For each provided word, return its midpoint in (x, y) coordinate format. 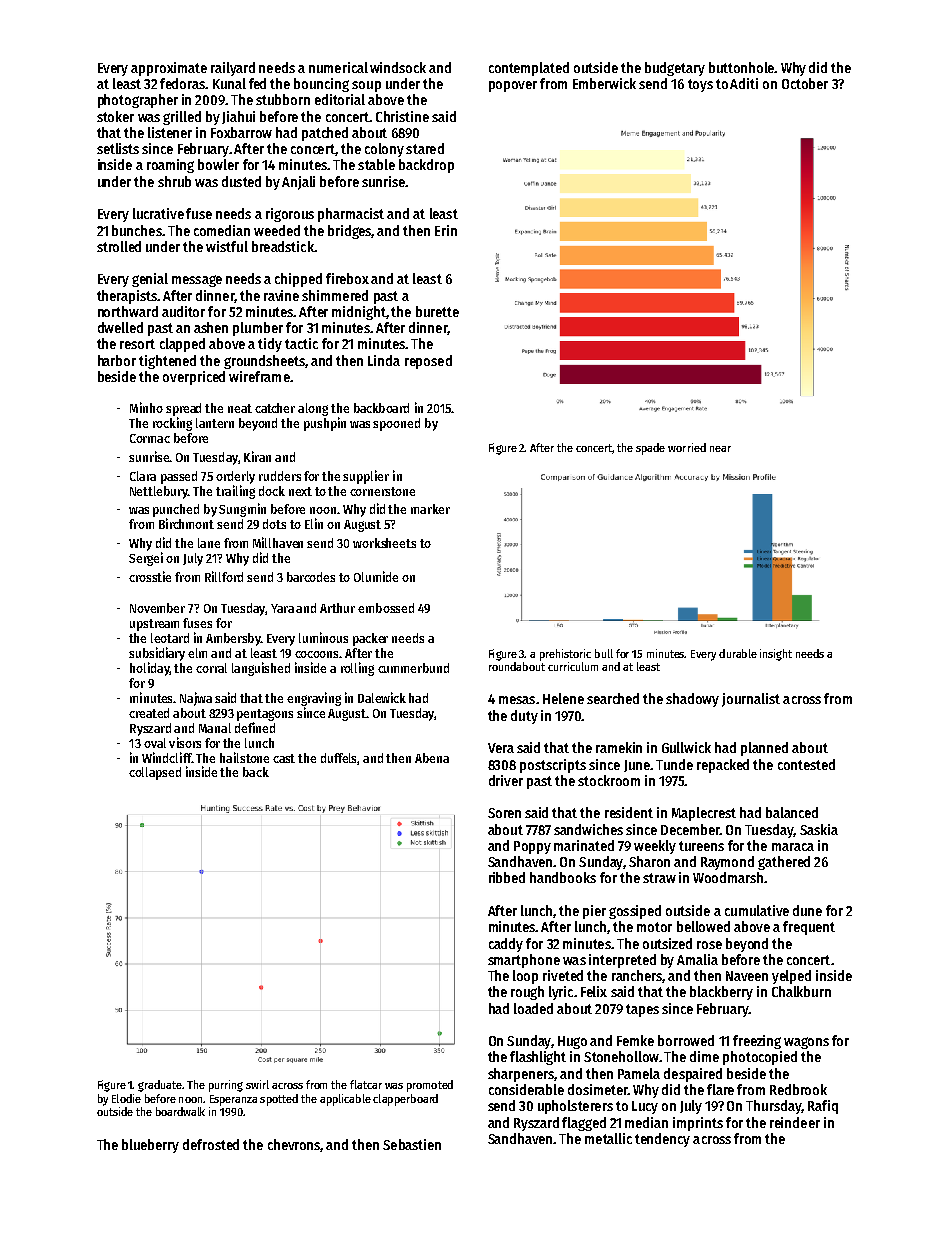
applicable (345, 1100)
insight (776, 655)
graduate (160, 1086)
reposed (428, 362)
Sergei (146, 559)
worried (687, 447)
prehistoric (565, 655)
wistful (227, 246)
